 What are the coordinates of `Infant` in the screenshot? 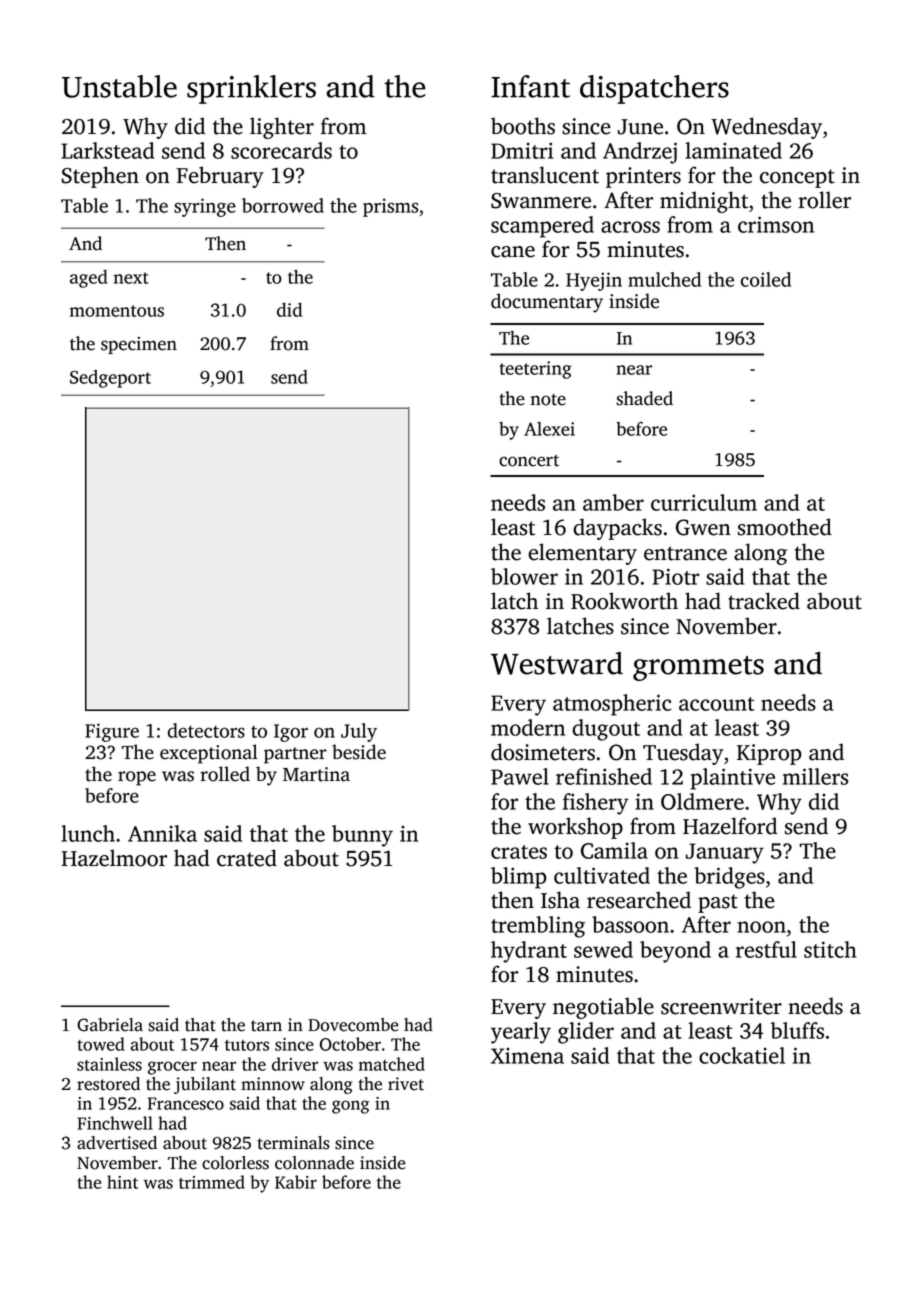 It's located at (530, 86).
